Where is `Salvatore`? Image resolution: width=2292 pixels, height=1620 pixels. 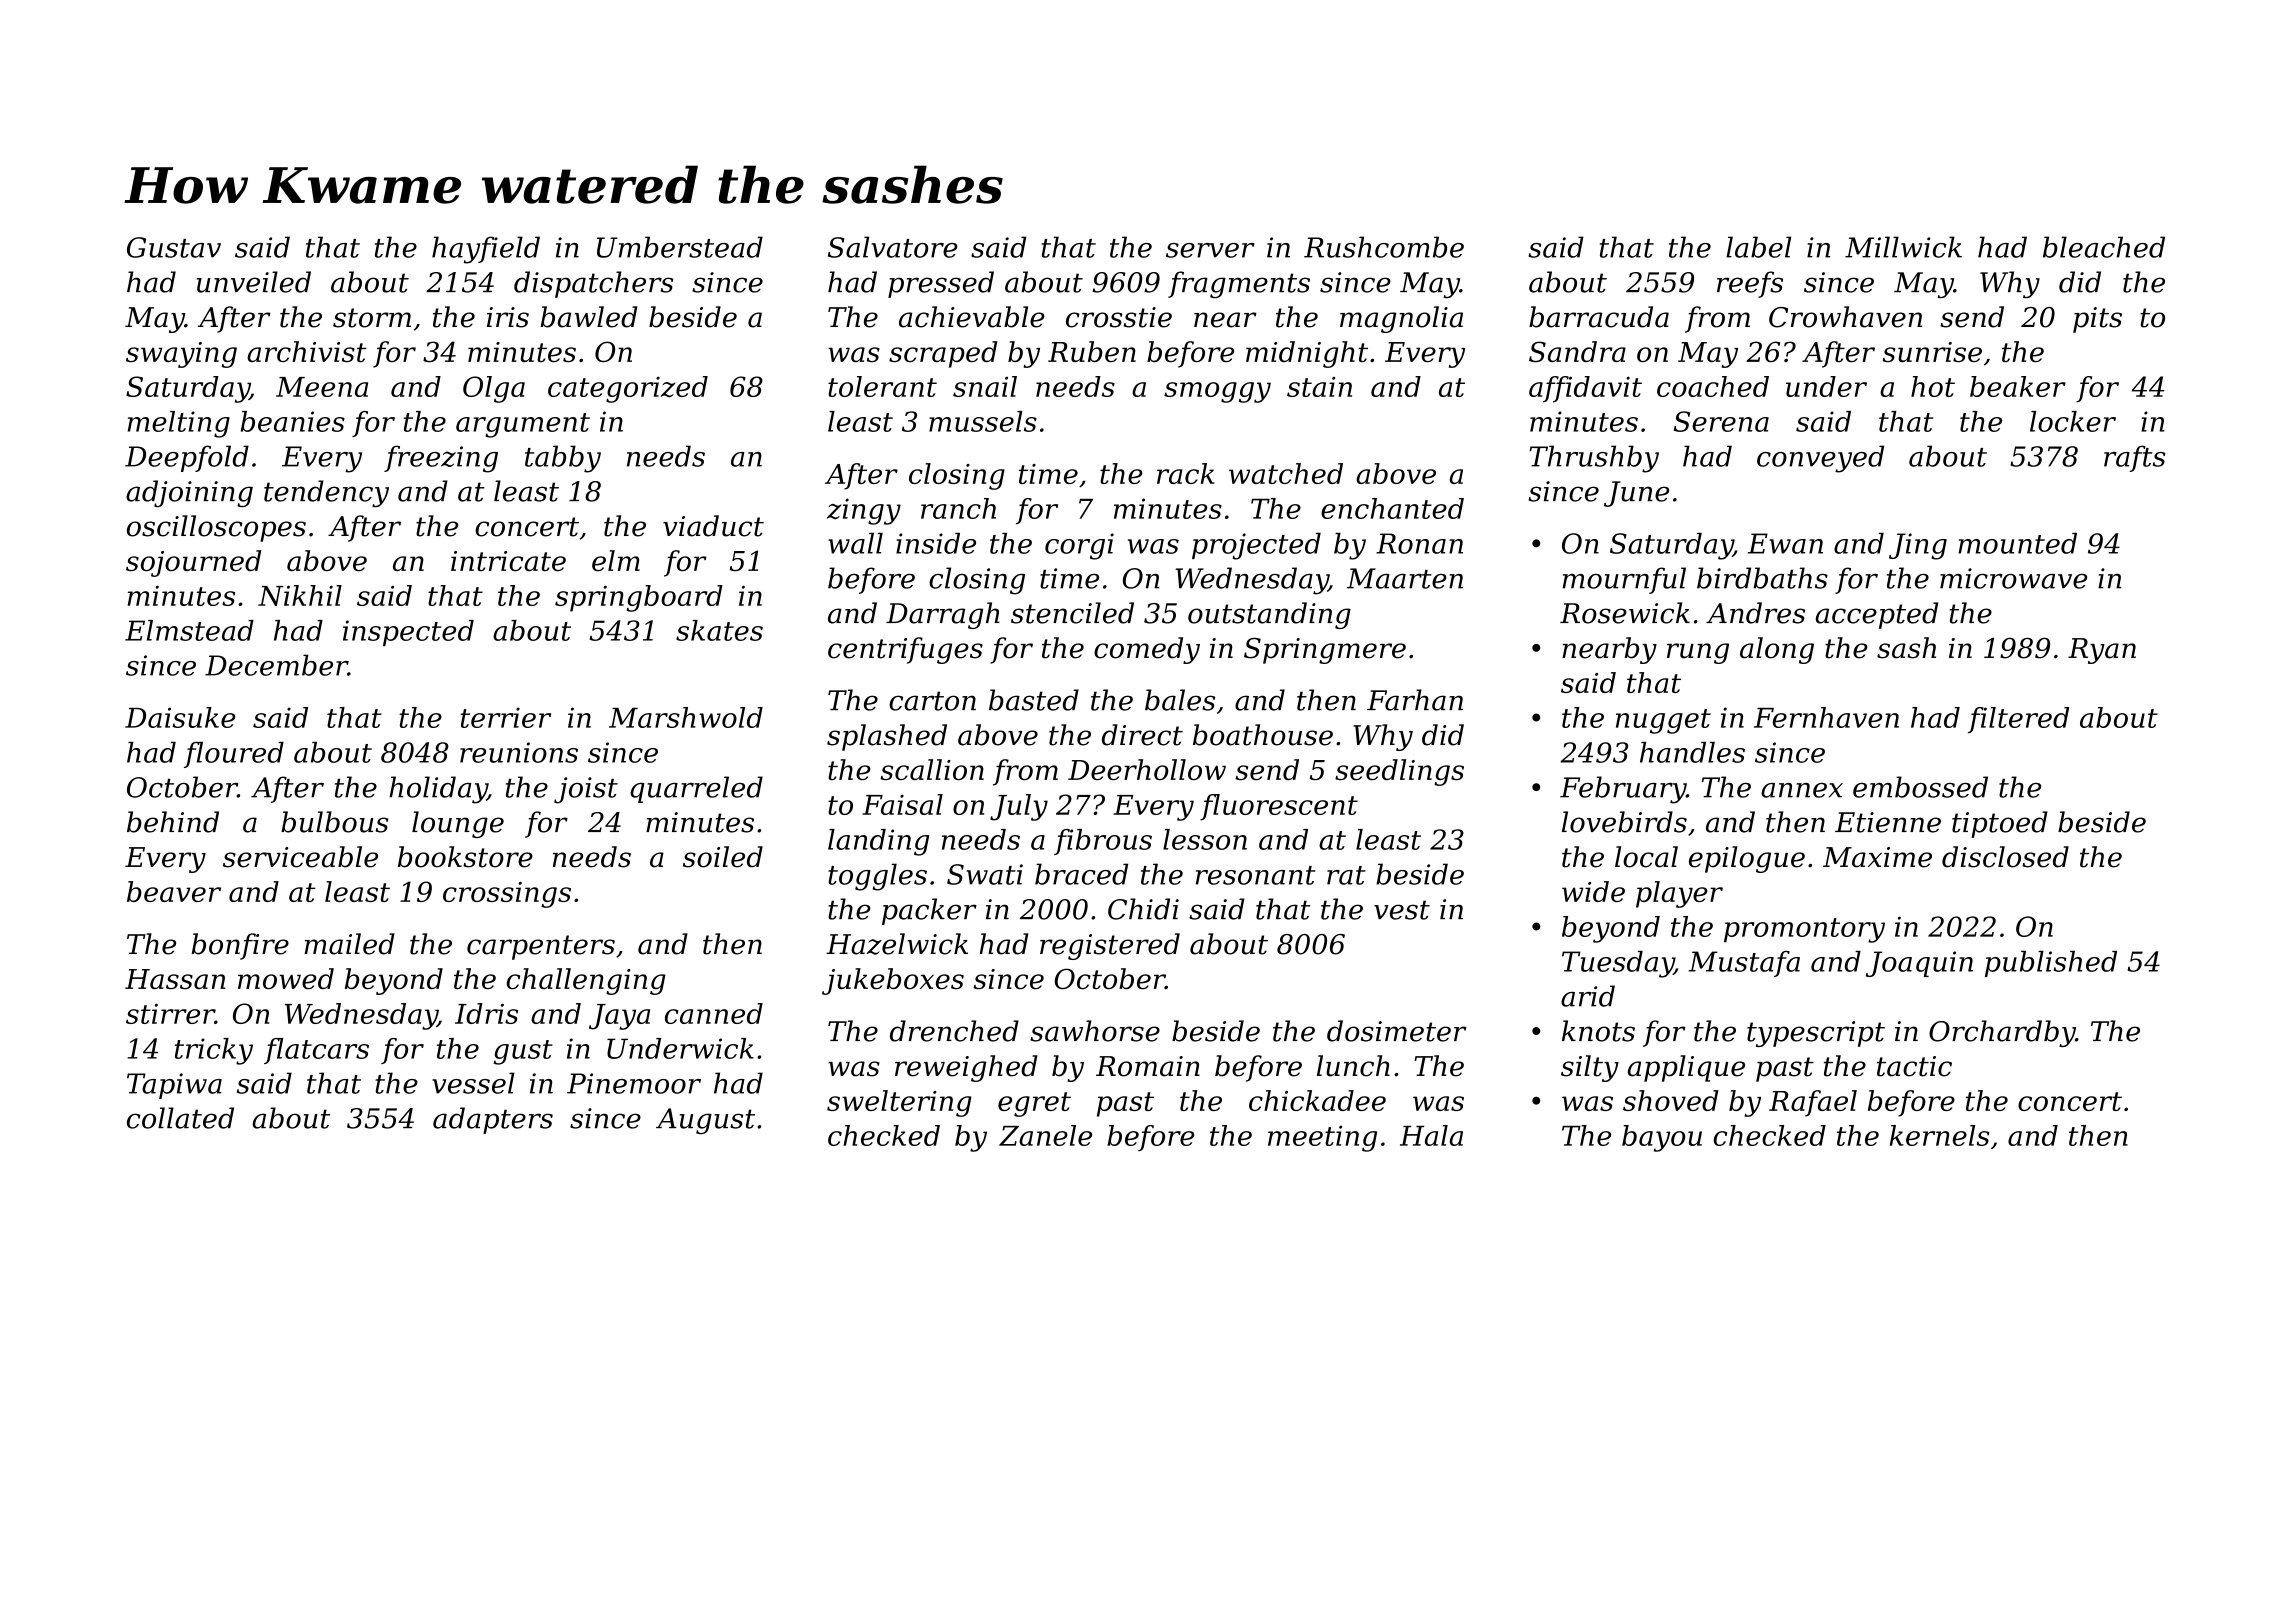 Salvatore is located at coordinates (893, 247).
